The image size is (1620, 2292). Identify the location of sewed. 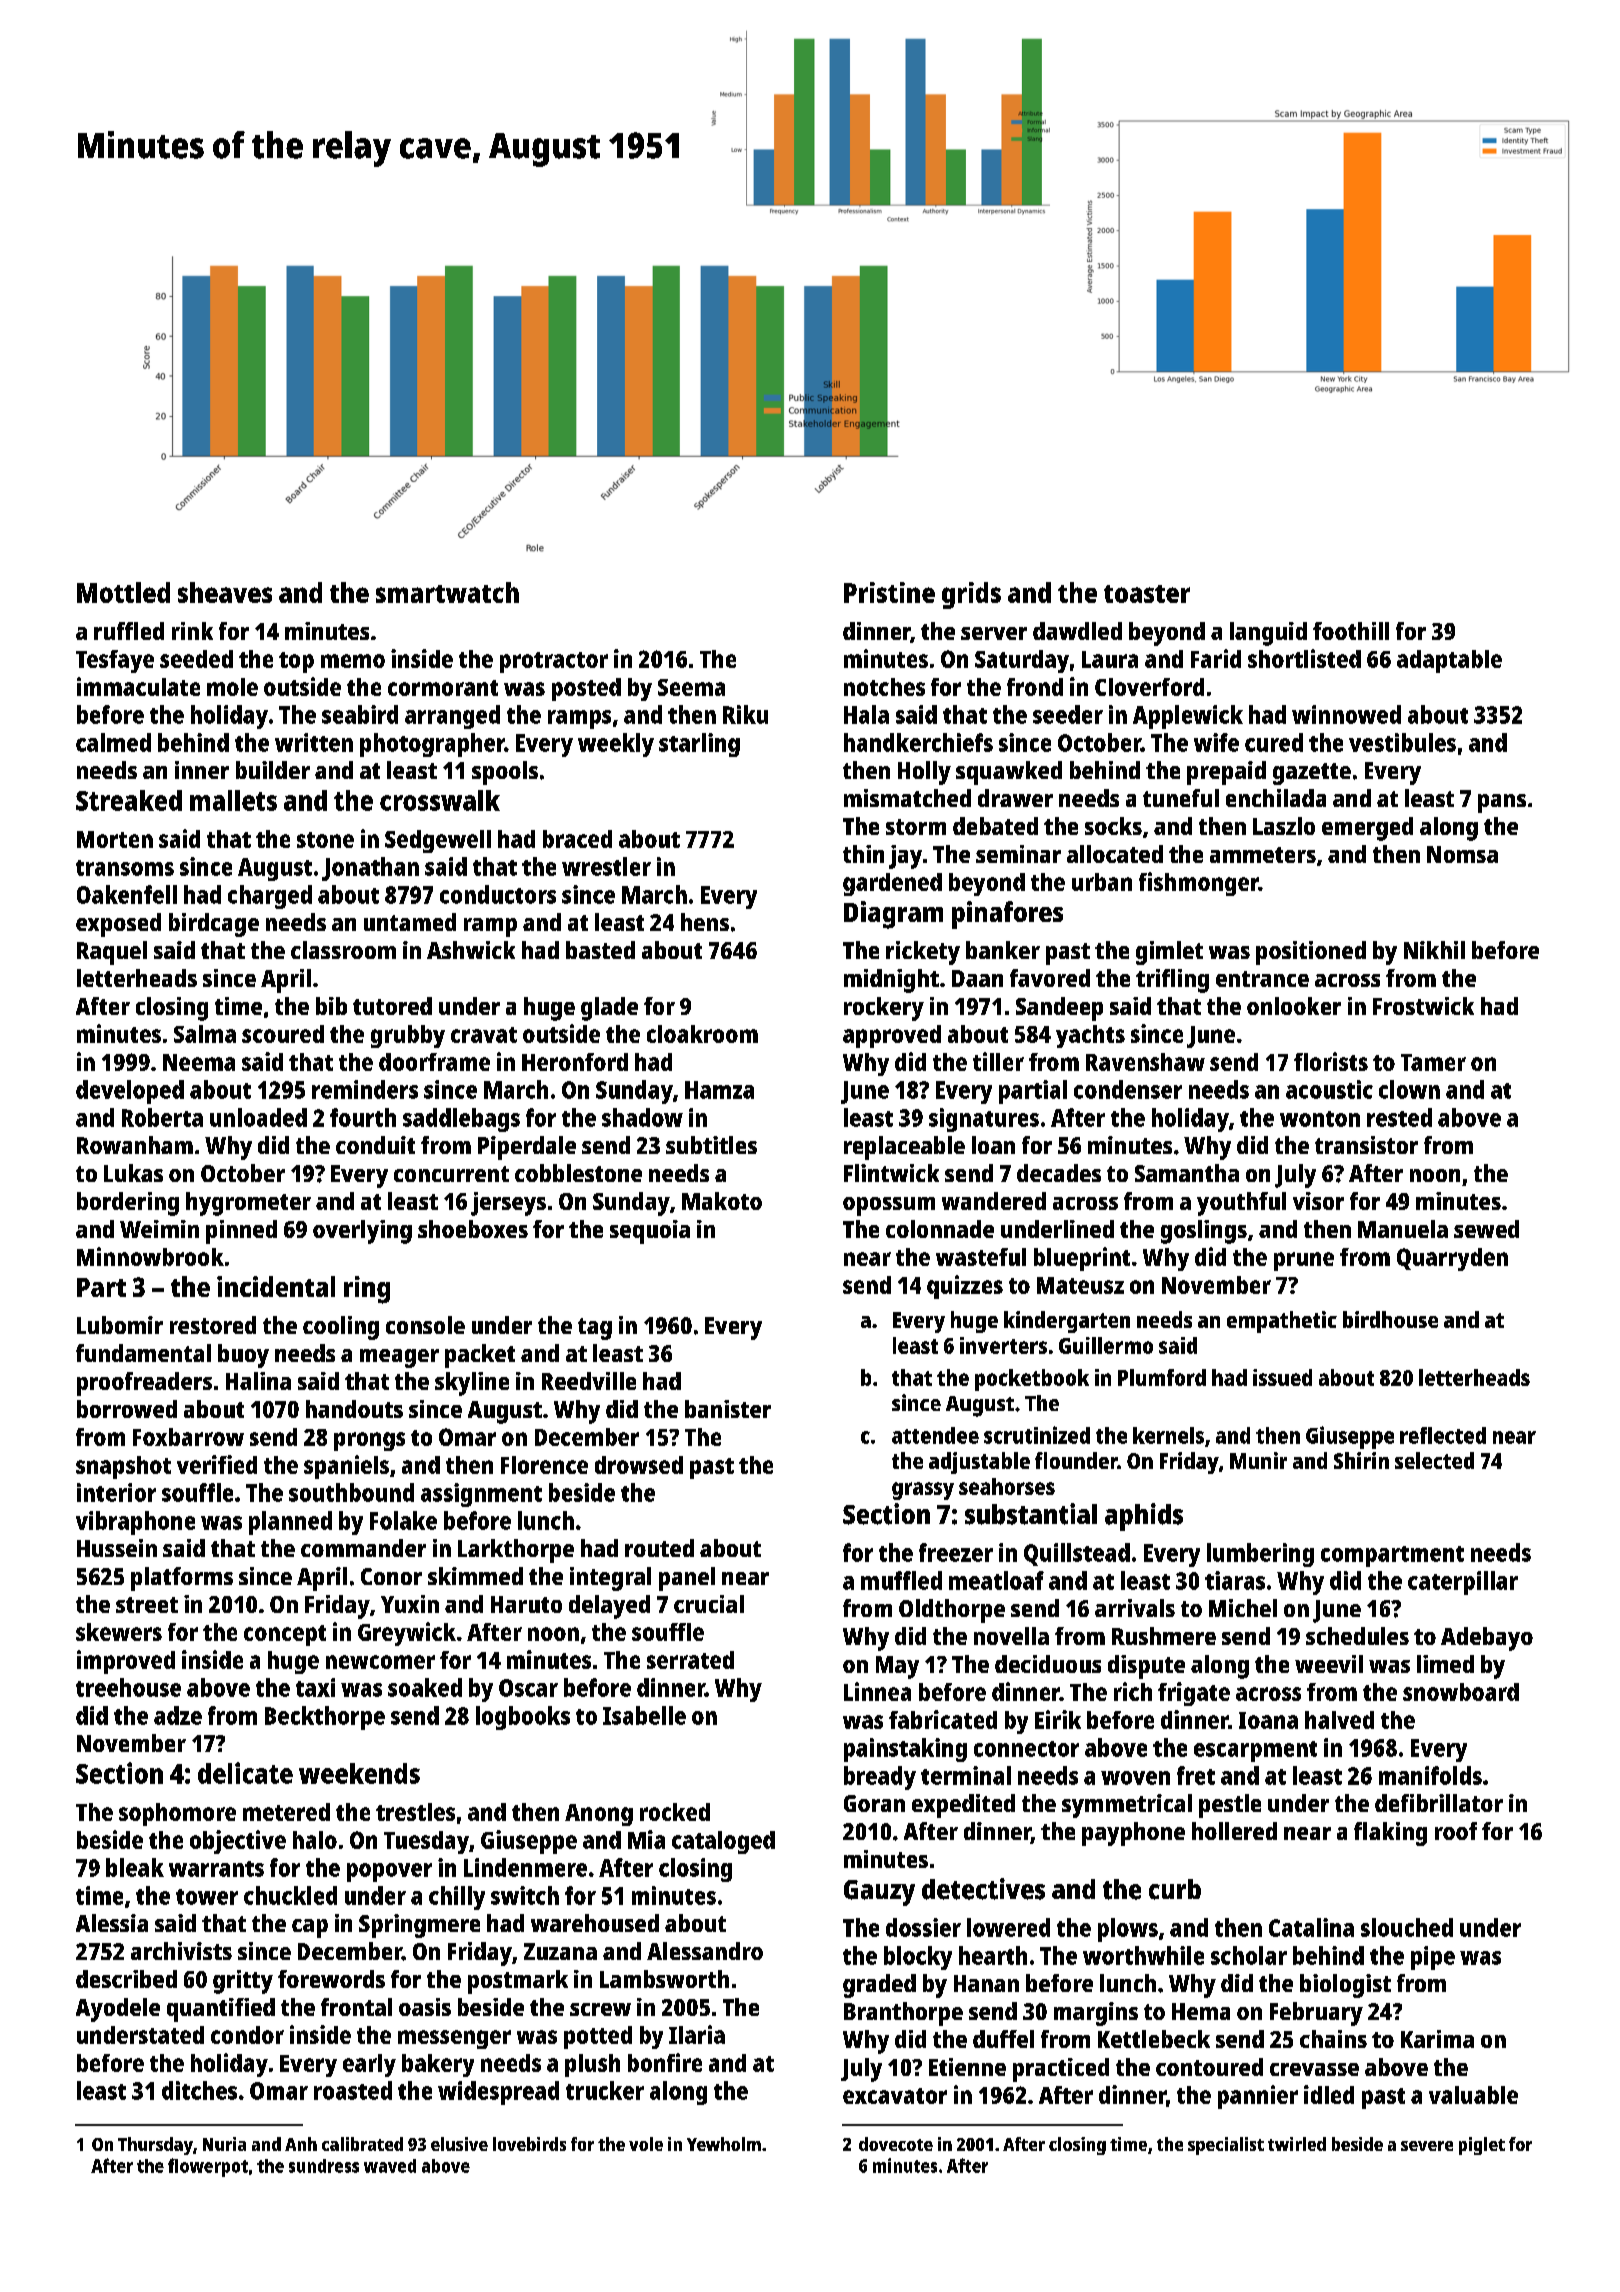
(1486, 1229).
